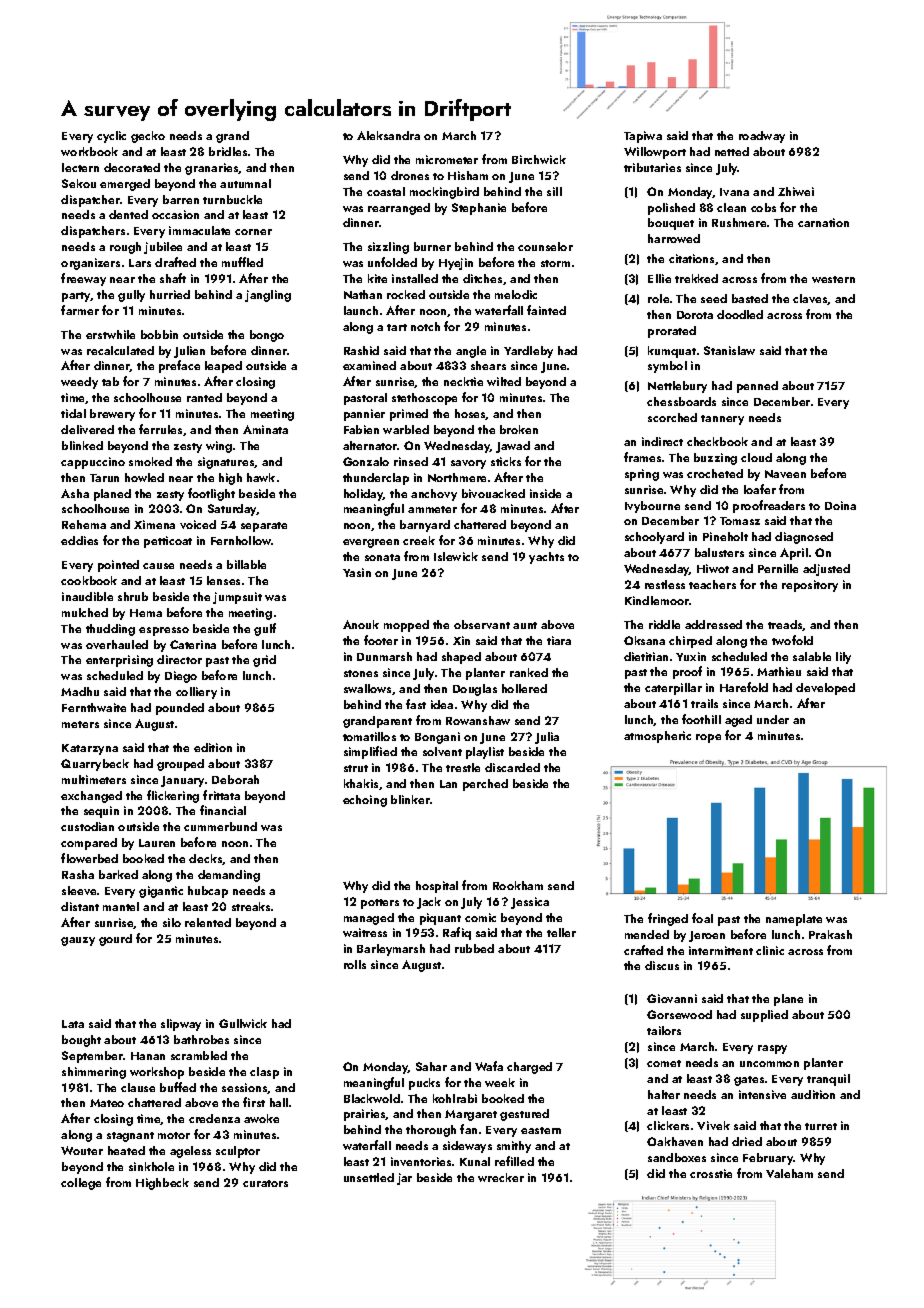 This document has width=924, height=1308. Describe the element at coordinates (539, 159) in the document. I see `Birchwick` at that location.
